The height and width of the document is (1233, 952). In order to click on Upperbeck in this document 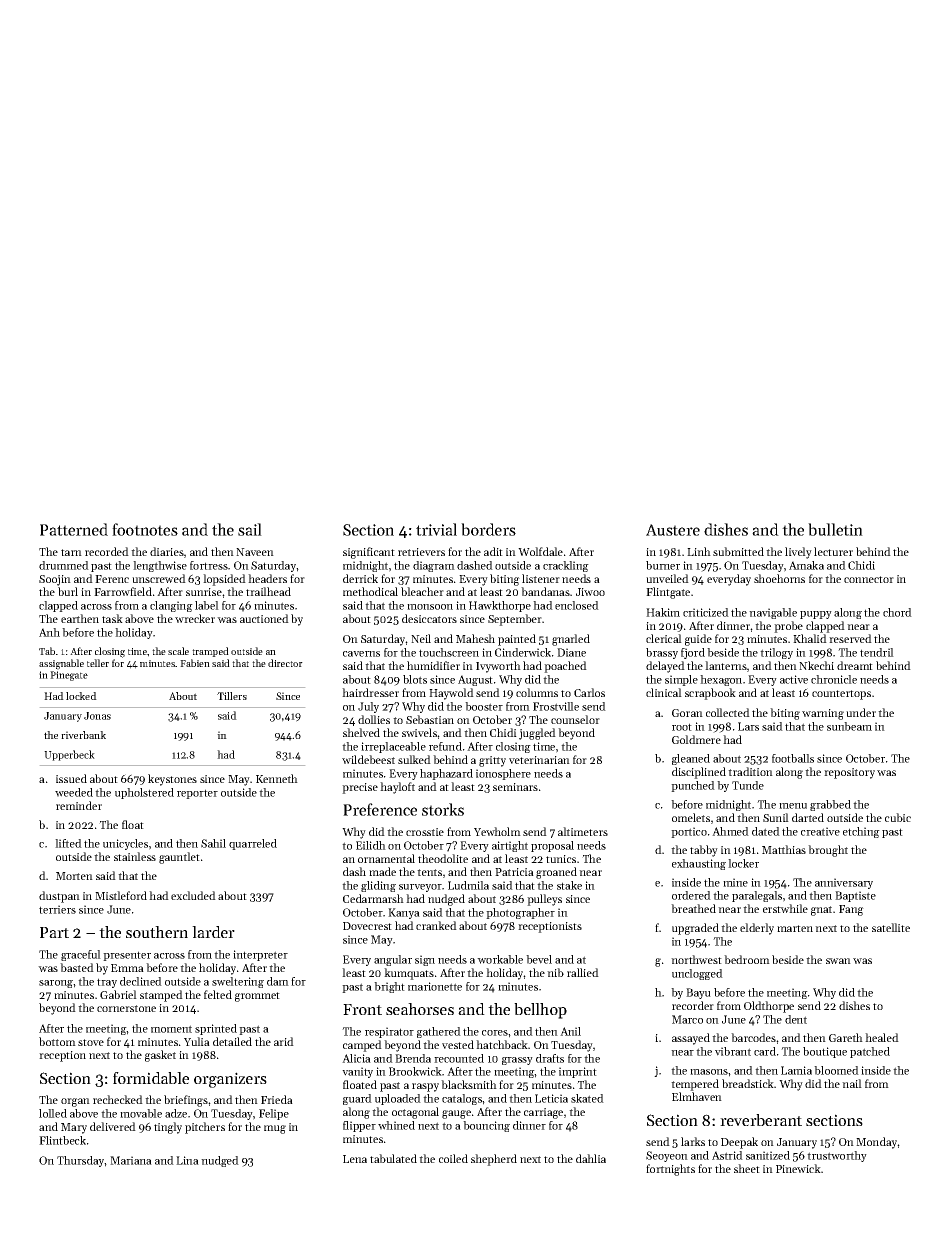, I will do `click(69, 755)`.
